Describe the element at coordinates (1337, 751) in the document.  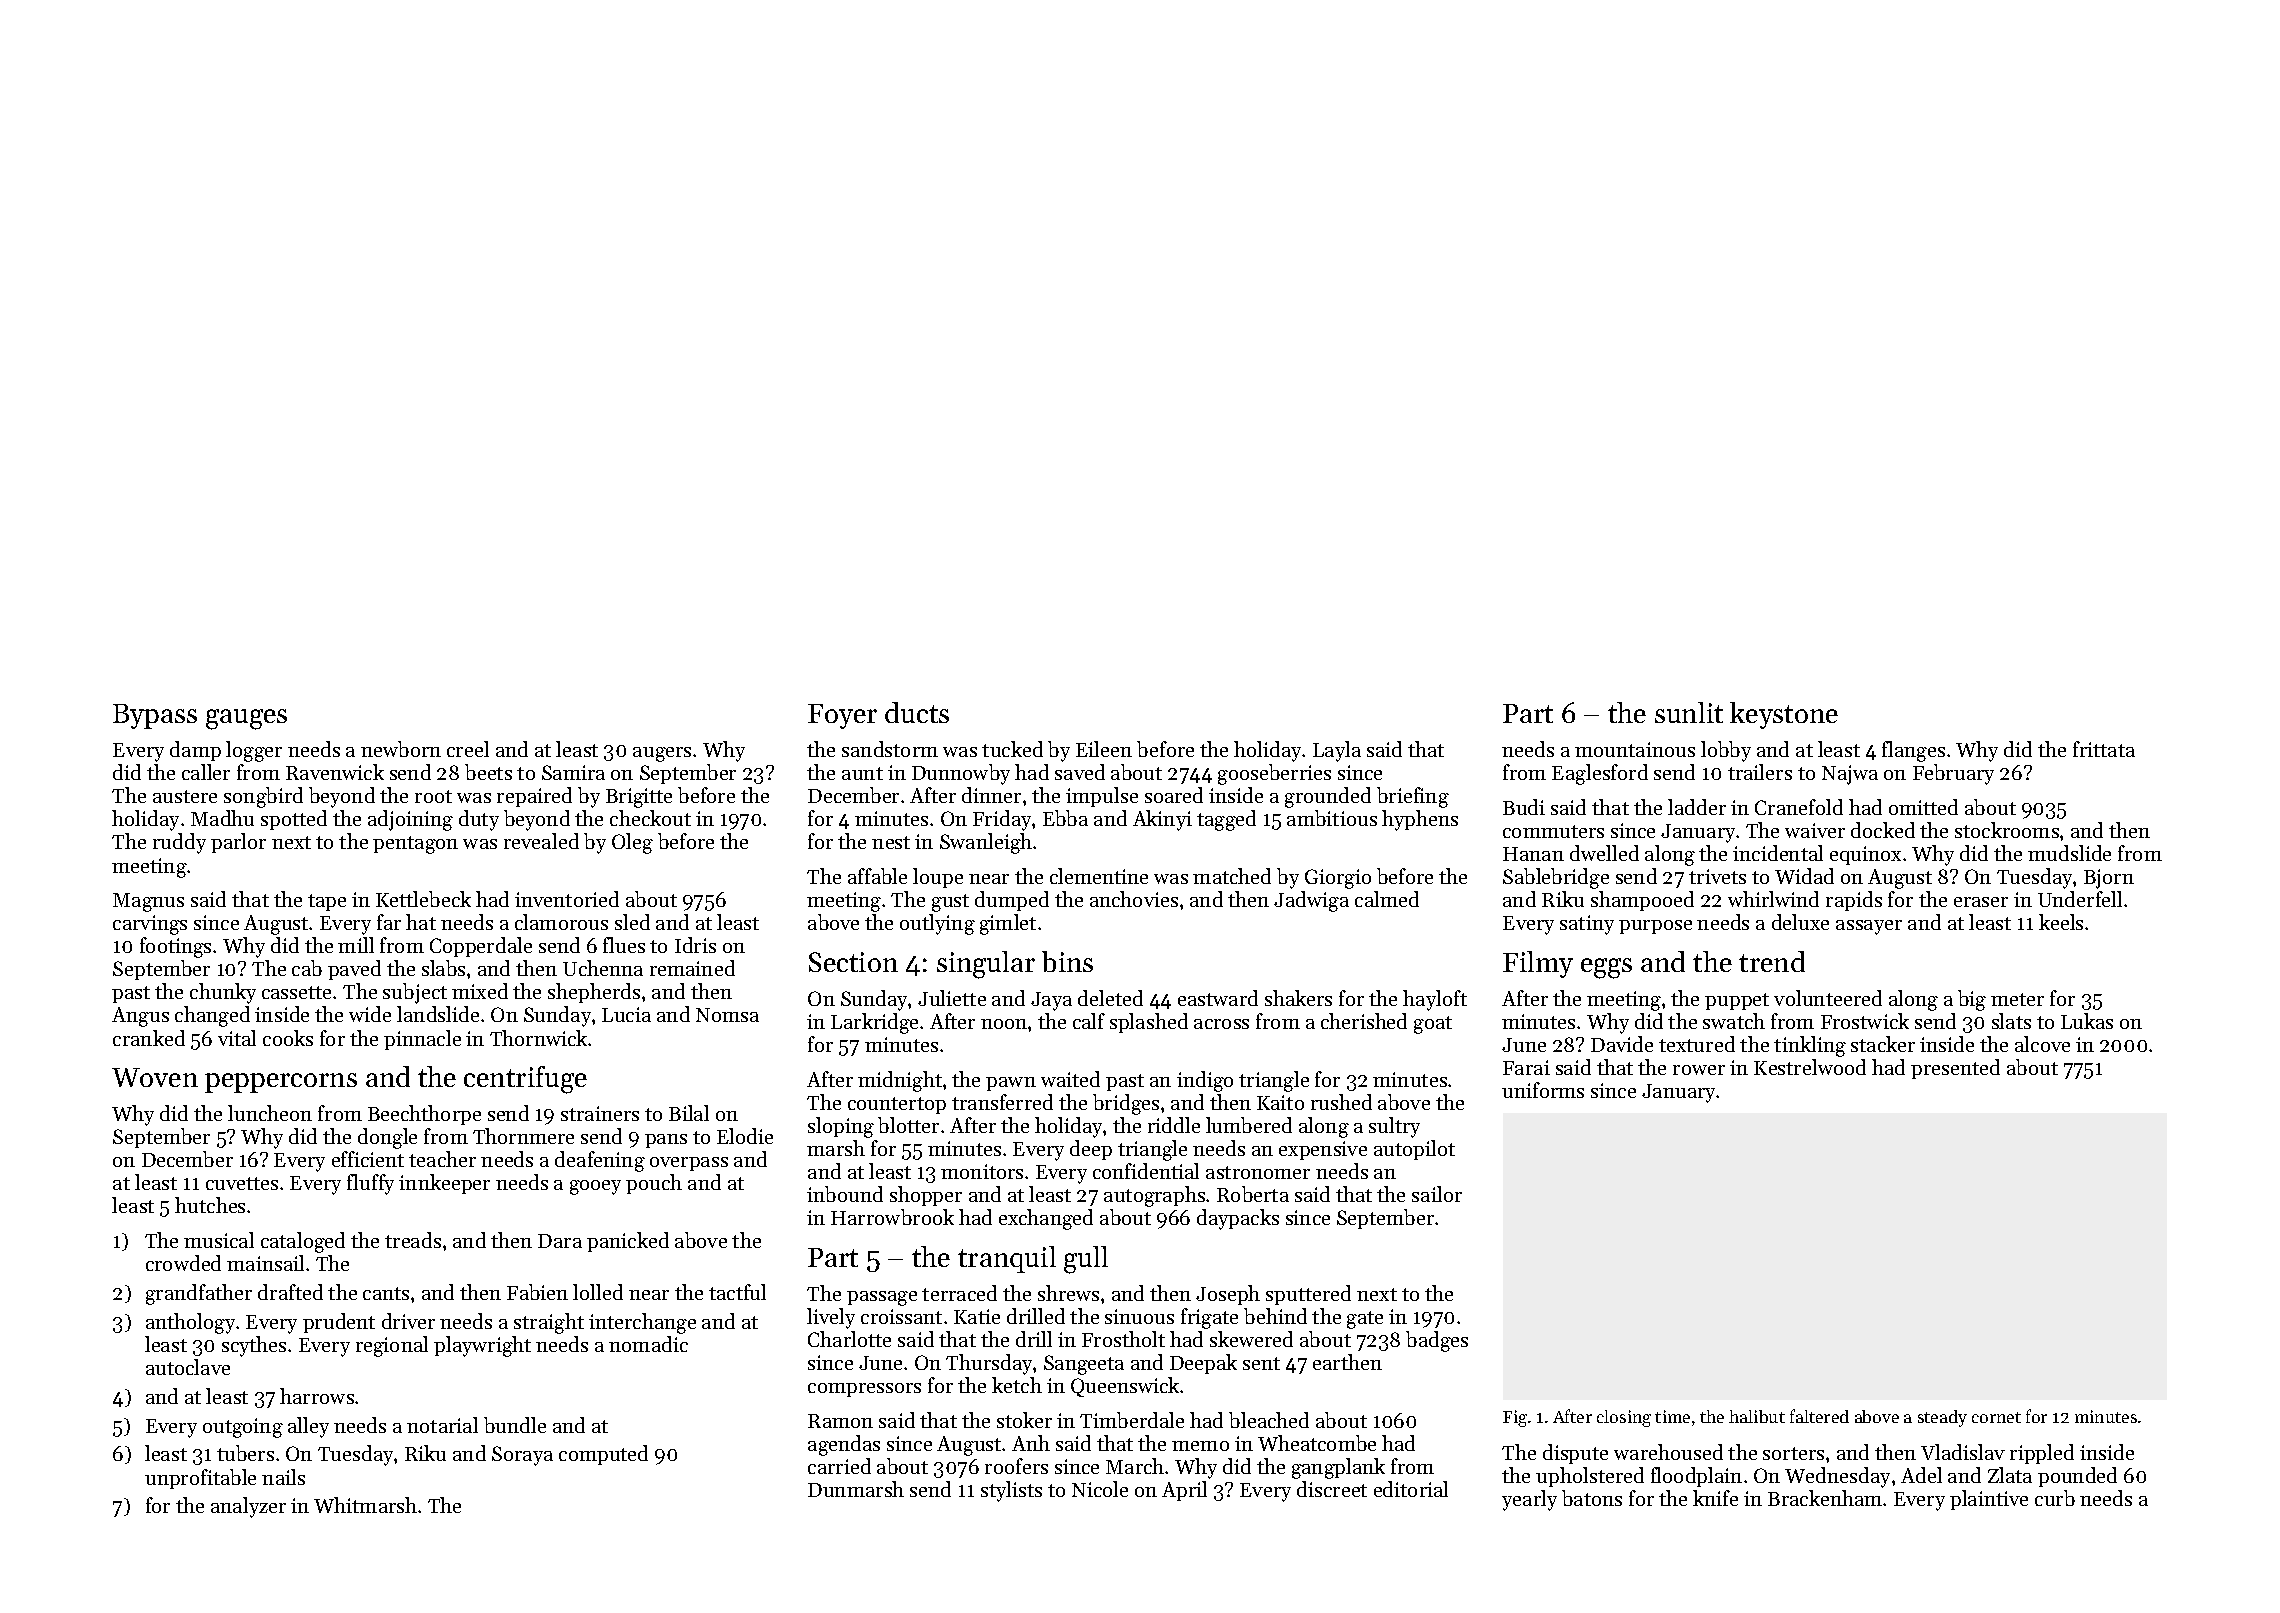
I see `Layla` at that location.
